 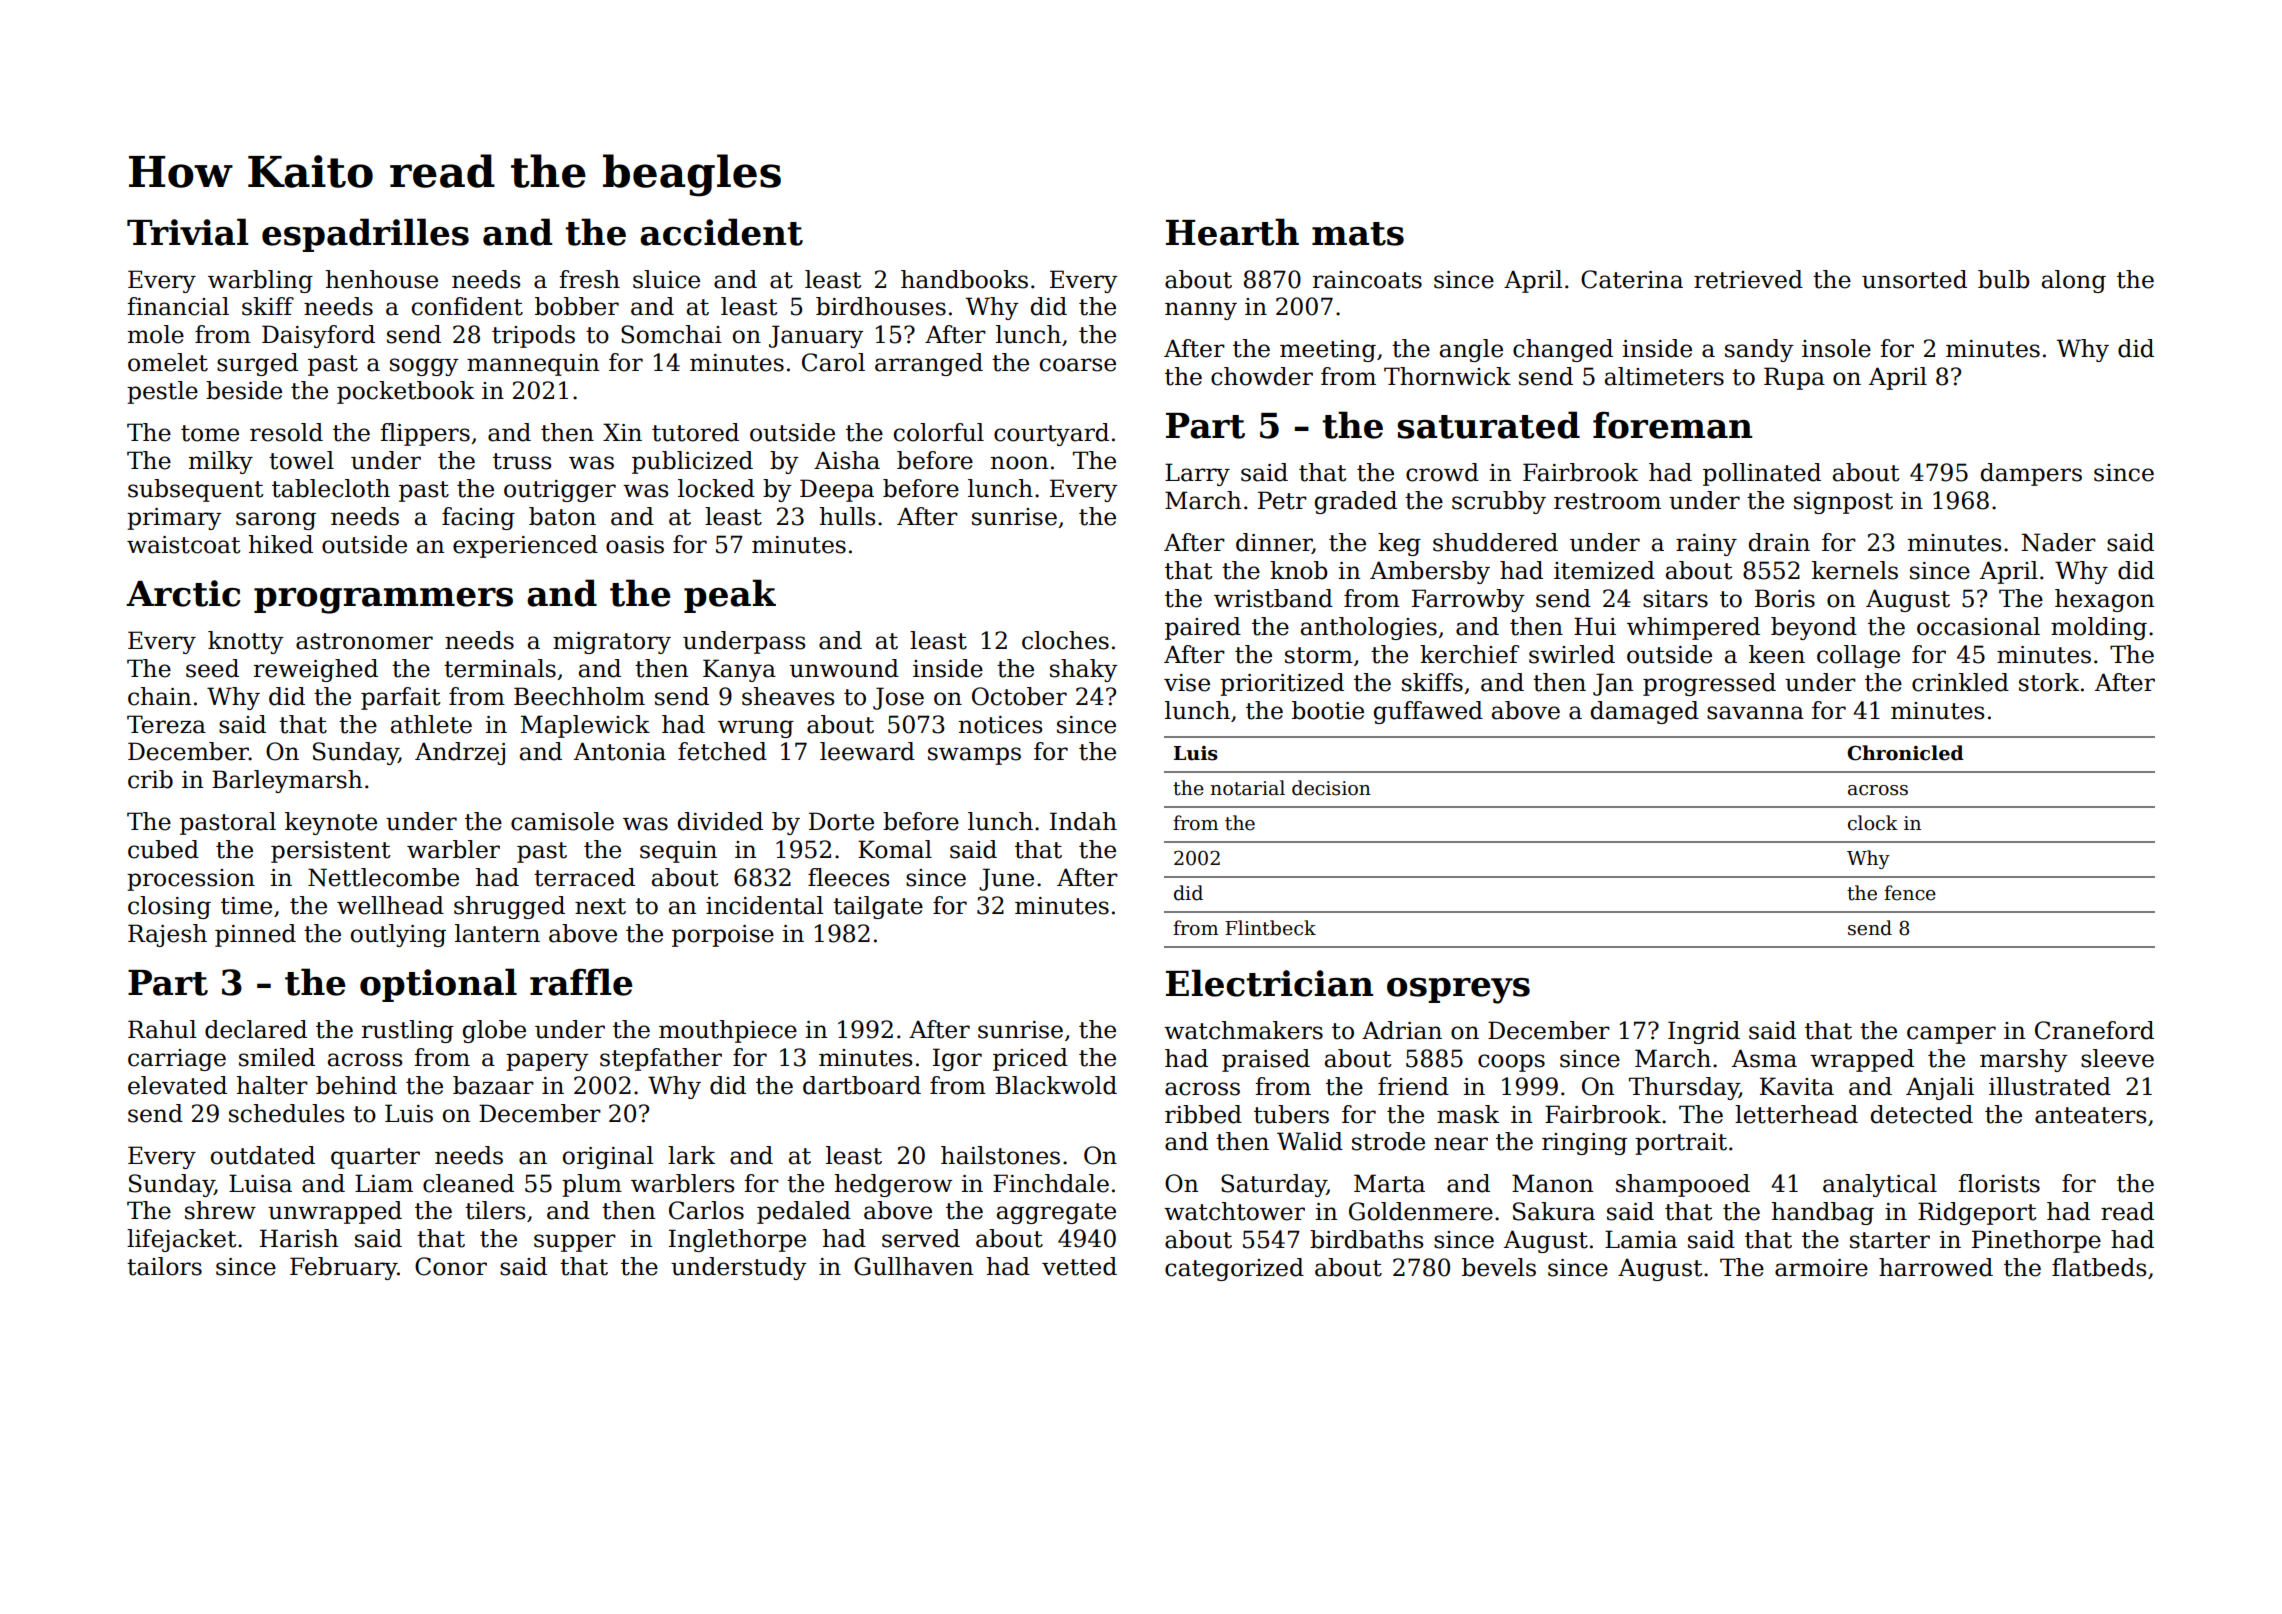 What do you see at coordinates (721, 232) in the screenshot?
I see `accident` at bounding box center [721, 232].
